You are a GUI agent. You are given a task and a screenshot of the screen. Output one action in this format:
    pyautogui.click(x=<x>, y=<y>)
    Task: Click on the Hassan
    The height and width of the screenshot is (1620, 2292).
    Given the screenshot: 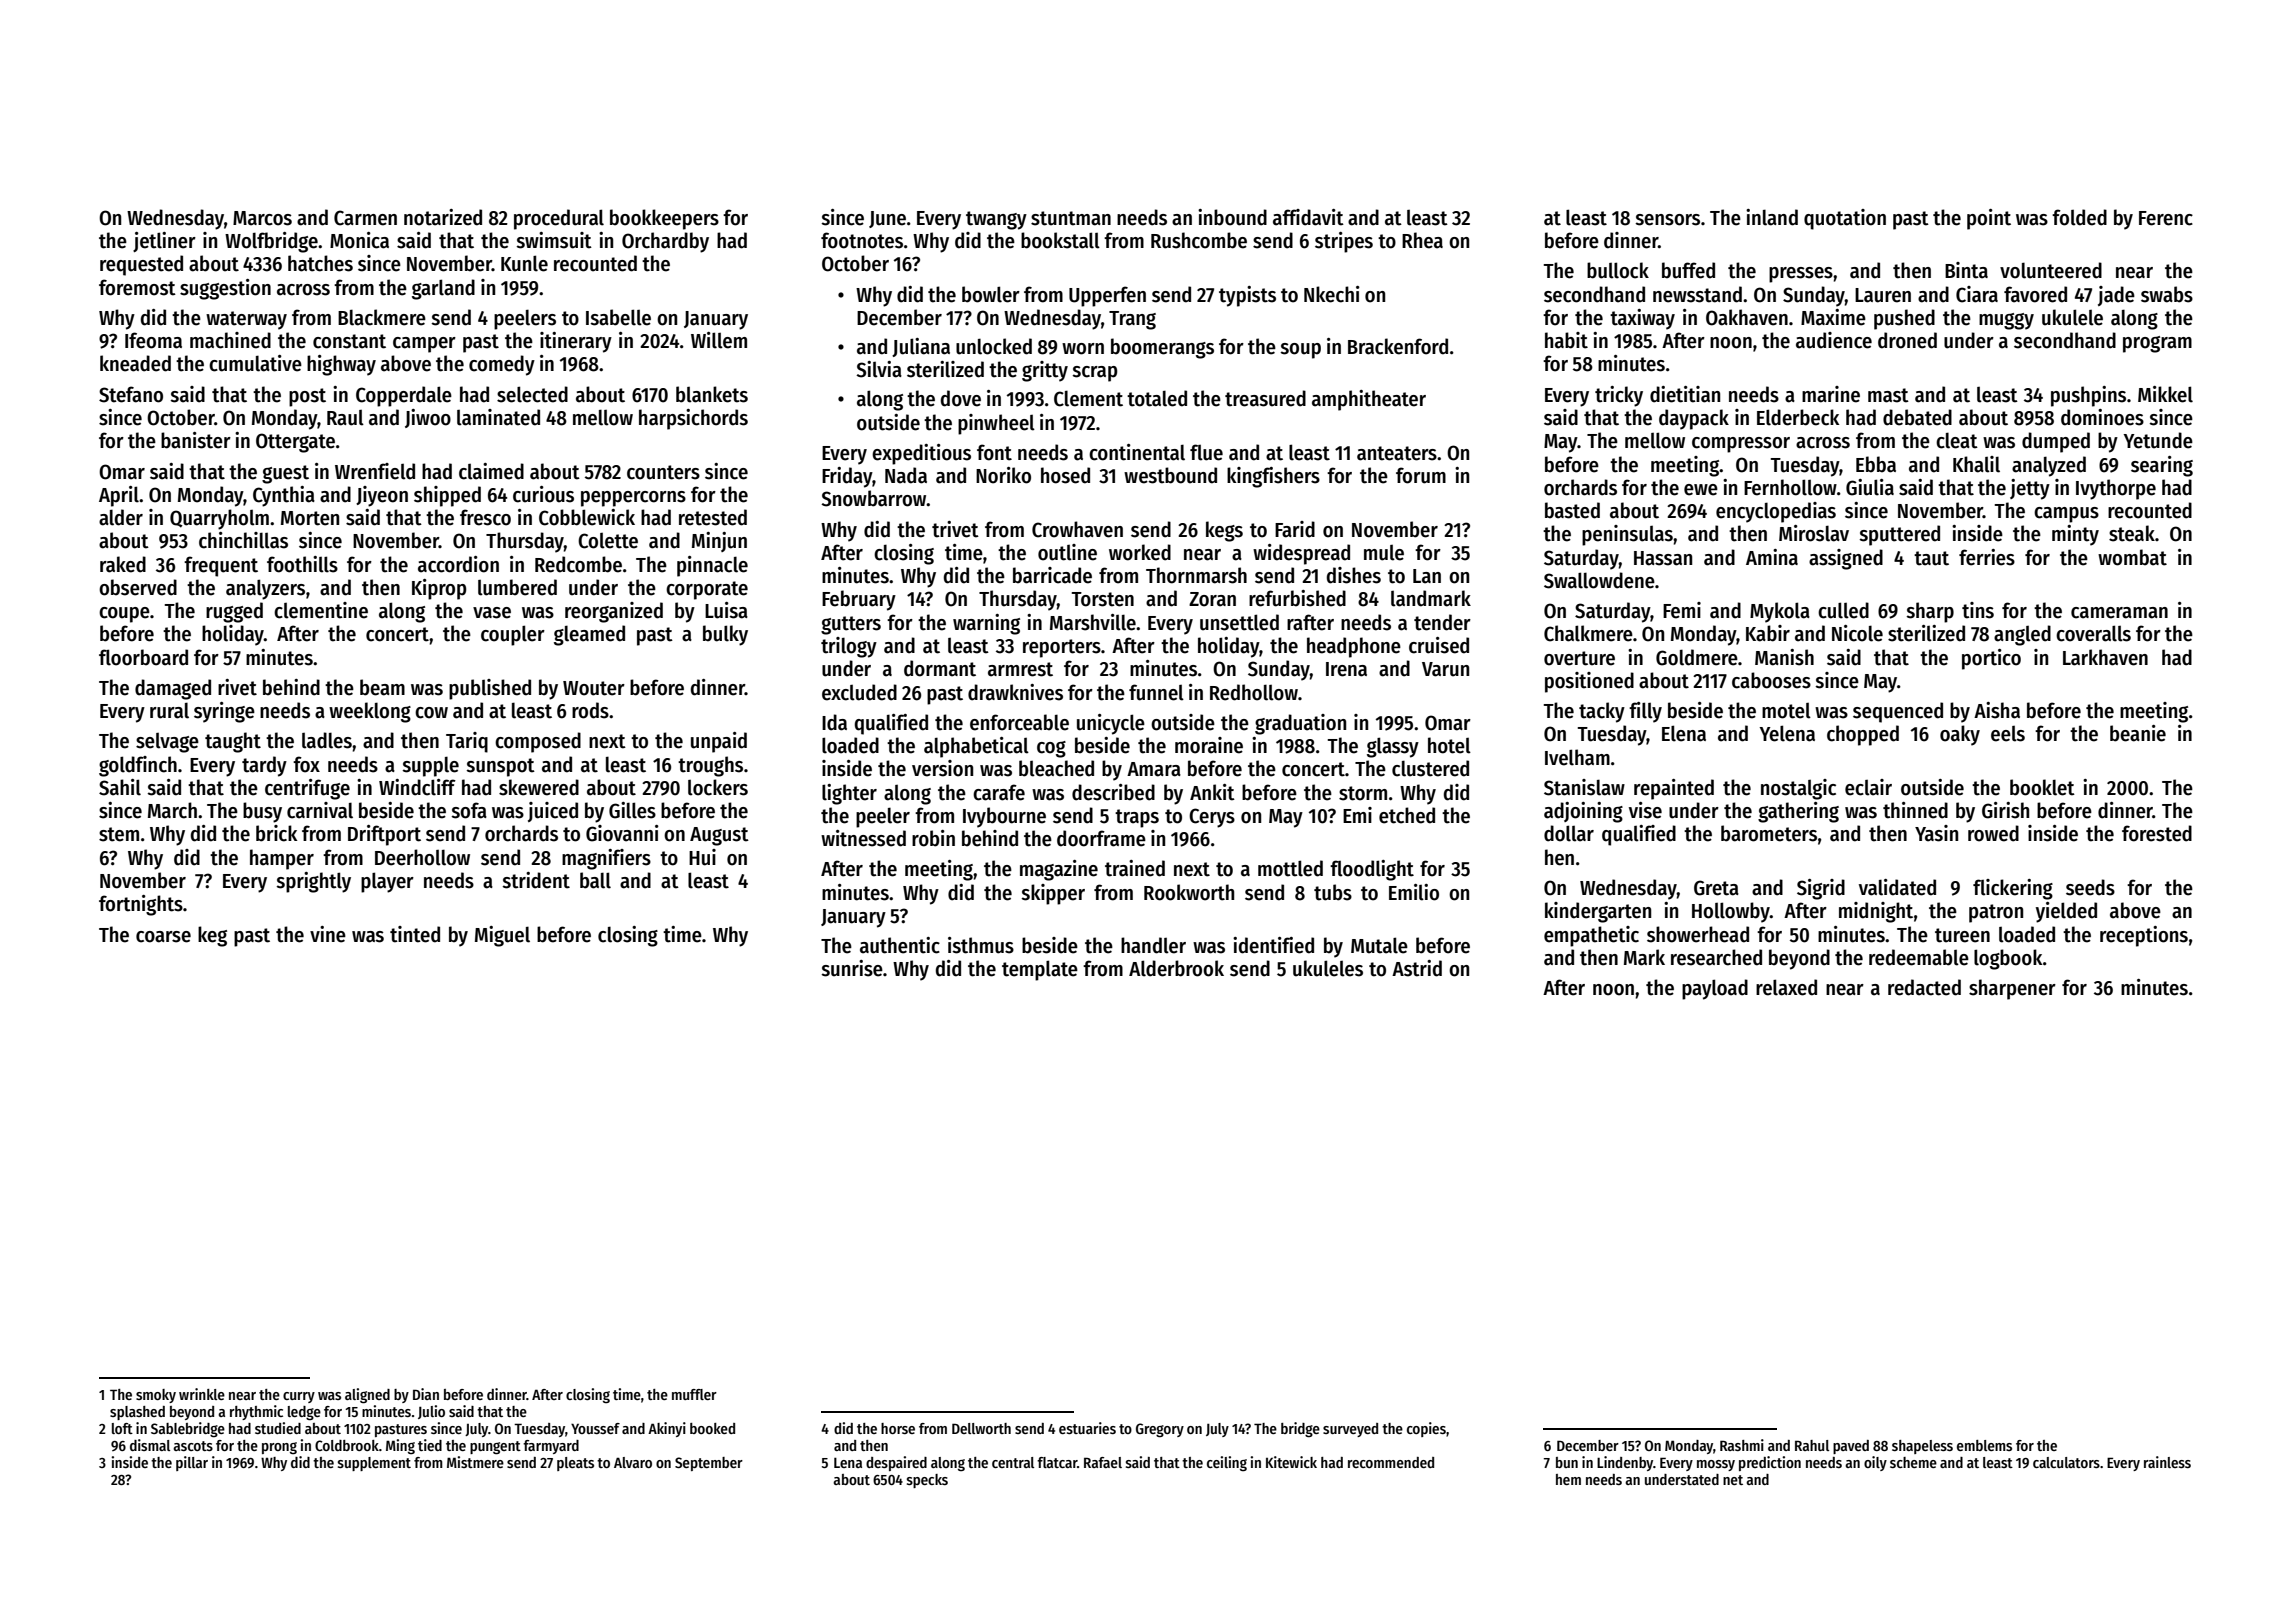 What is the action you would take?
    pyautogui.click(x=1663, y=558)
